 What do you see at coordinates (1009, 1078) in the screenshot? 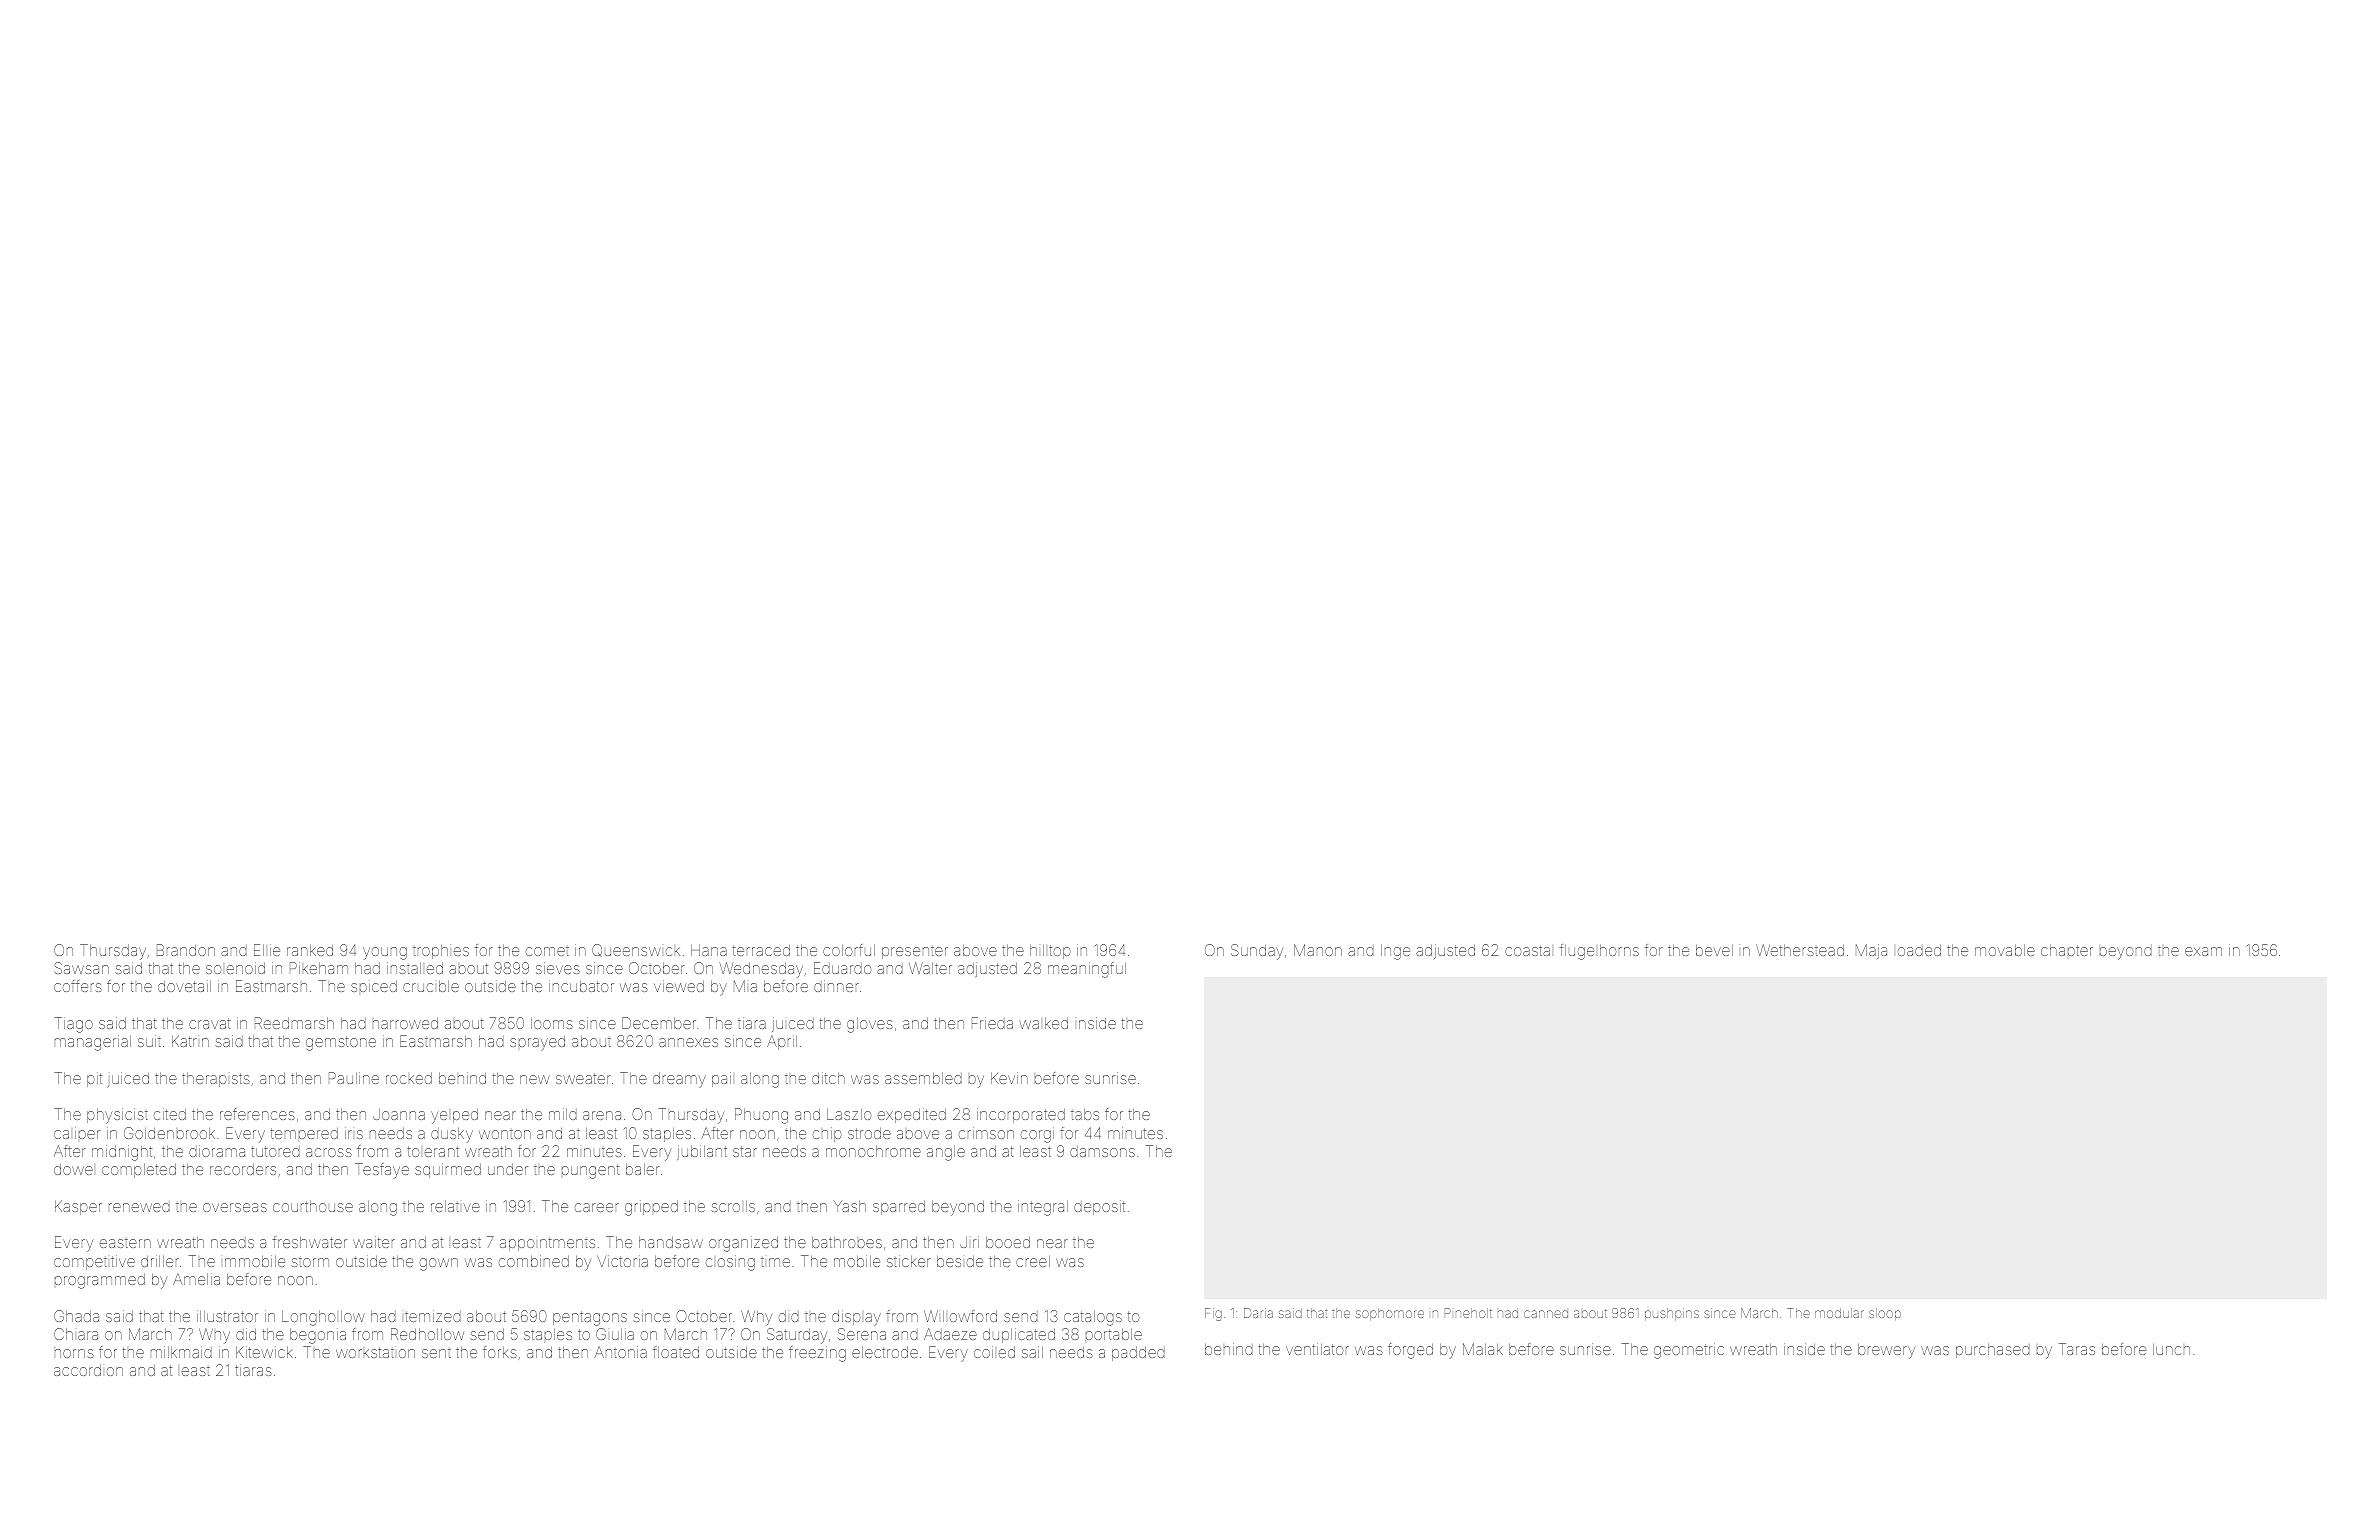
I see `Kevin` at bounding box center [1009, 1078].
